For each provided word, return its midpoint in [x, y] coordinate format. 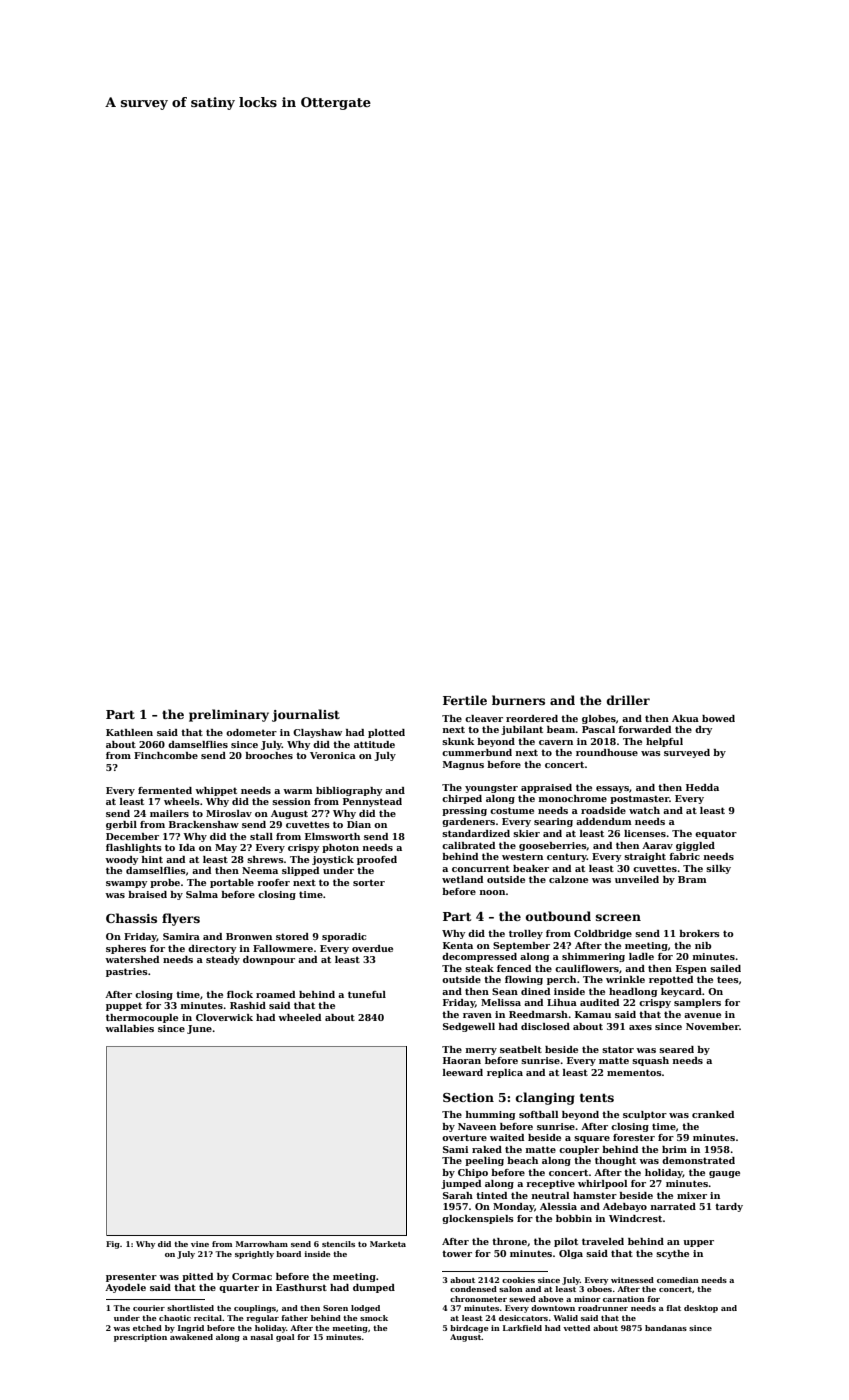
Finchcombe [166, 755]
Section [468, 1097]
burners [518, 700]
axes [640, 1027]
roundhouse [607, 752]
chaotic [175, 1318]
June [199, 1029]
